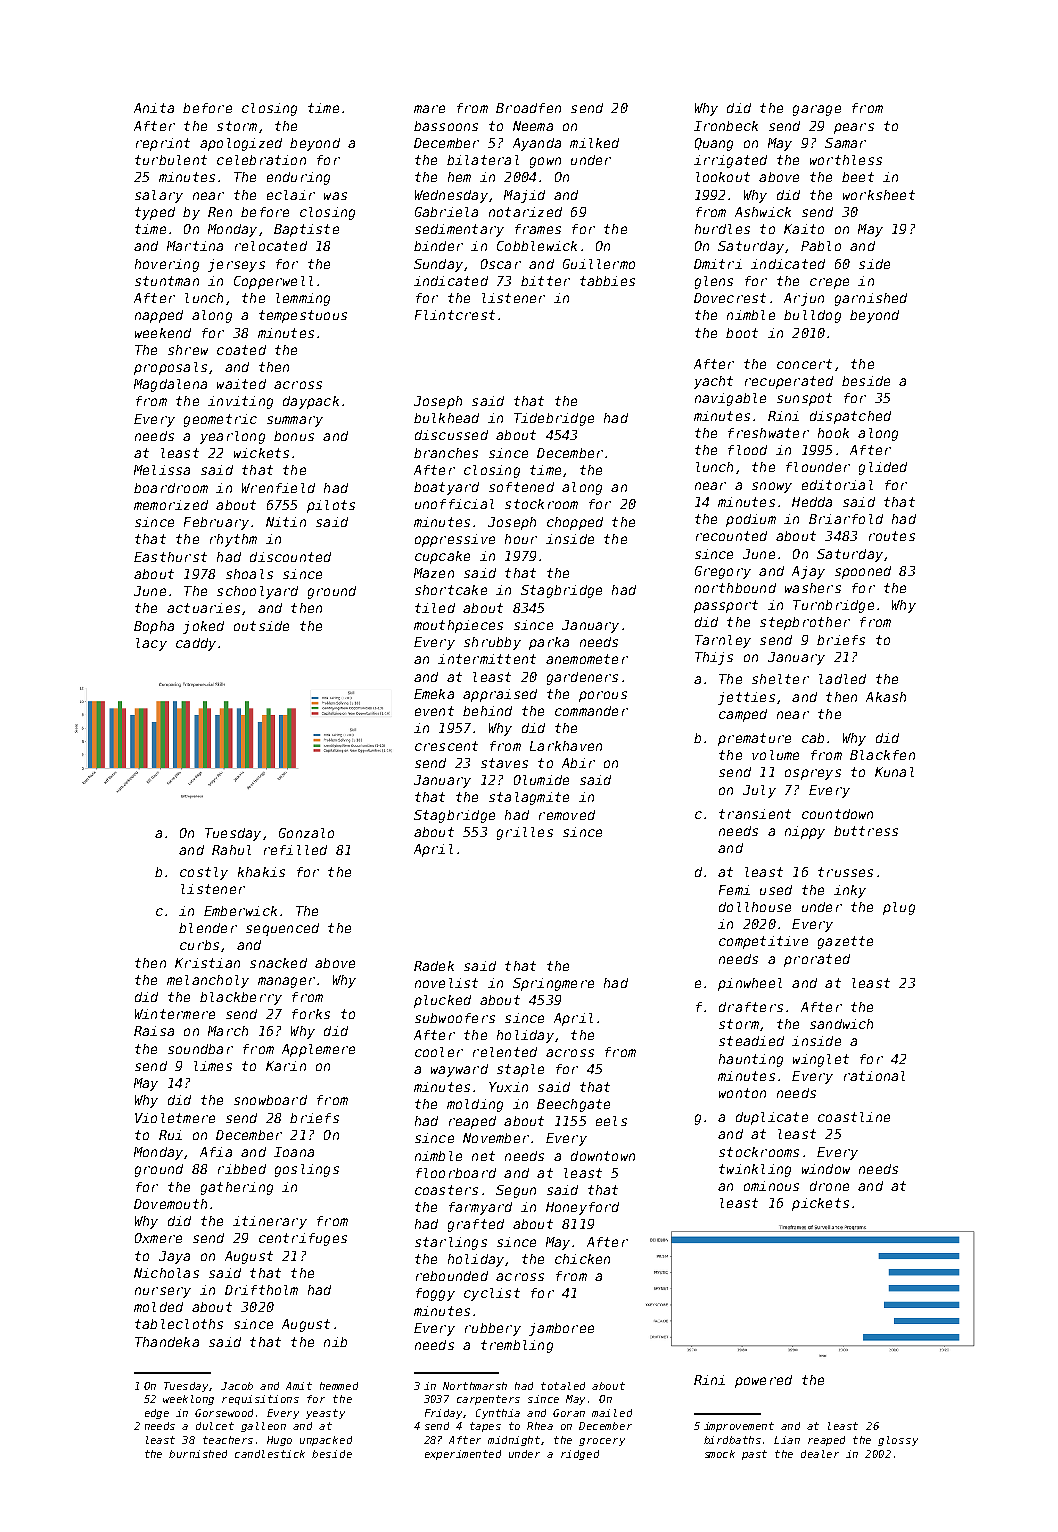  What do you see at coordinates (713, 382) in the page?
I see `yacht` at bounding box center [713, 382].
